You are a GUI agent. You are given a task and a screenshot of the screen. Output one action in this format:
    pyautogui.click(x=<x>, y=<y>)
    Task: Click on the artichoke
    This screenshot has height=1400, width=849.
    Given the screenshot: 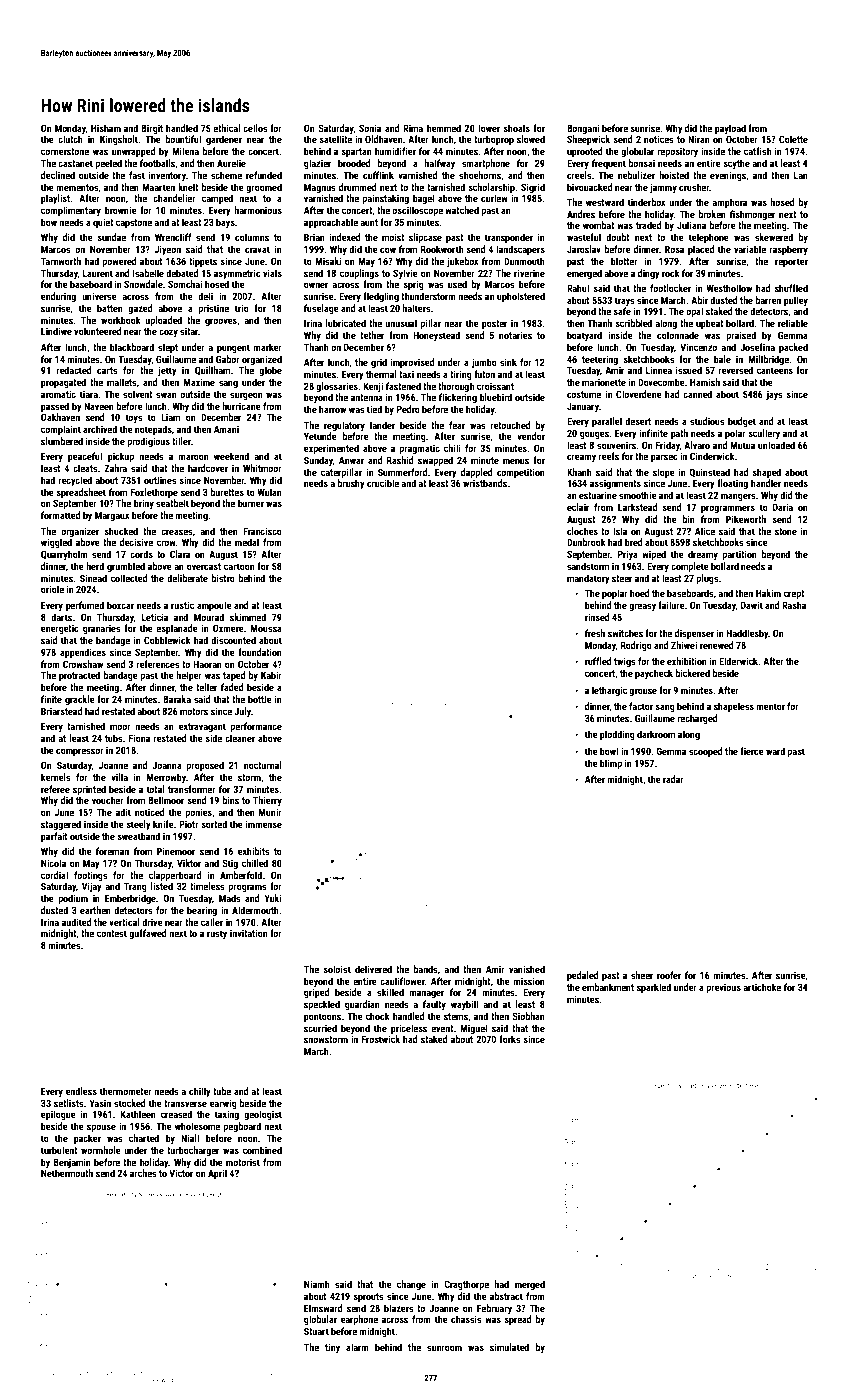 What is the action you would take?
    pyautogui.click(x=762, y=987)
